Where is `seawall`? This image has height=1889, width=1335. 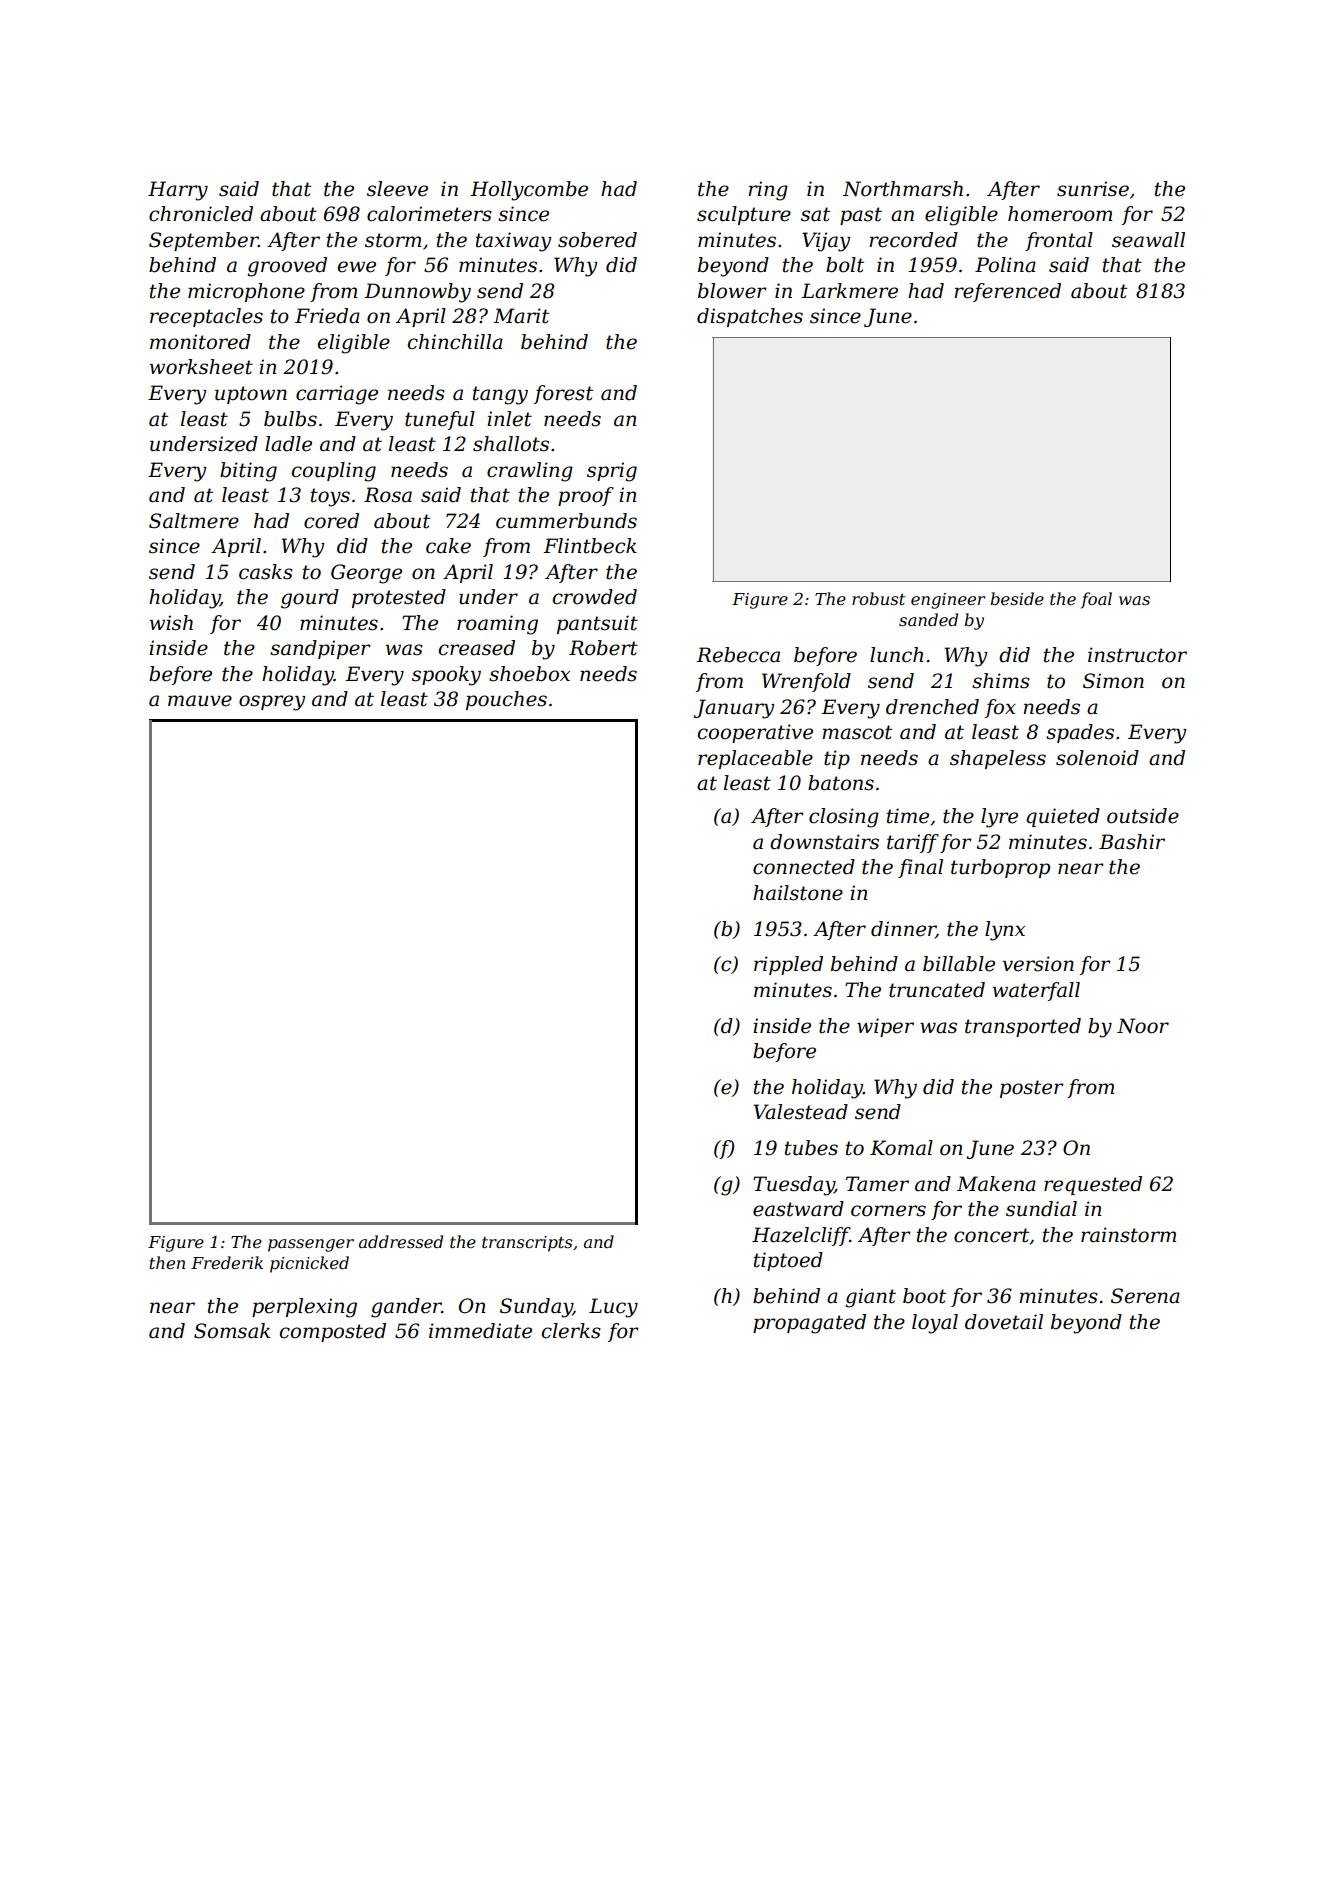 seawall is located at coordinates (1148, 240).
